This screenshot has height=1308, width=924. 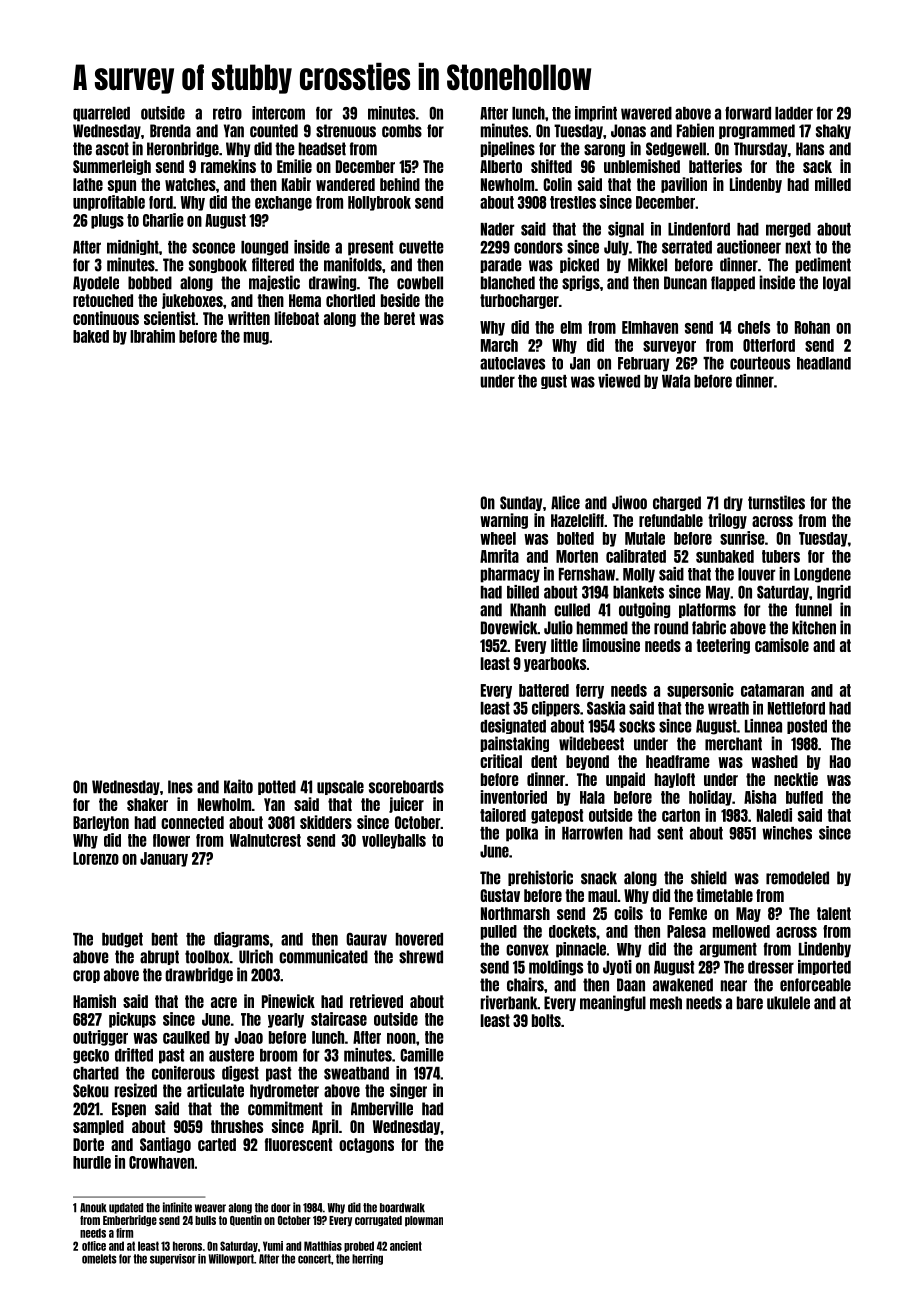 What do you see at coordinates (509, 627) in the screenshot?
I see `Dovewick` at bounding box center [509, 627].
